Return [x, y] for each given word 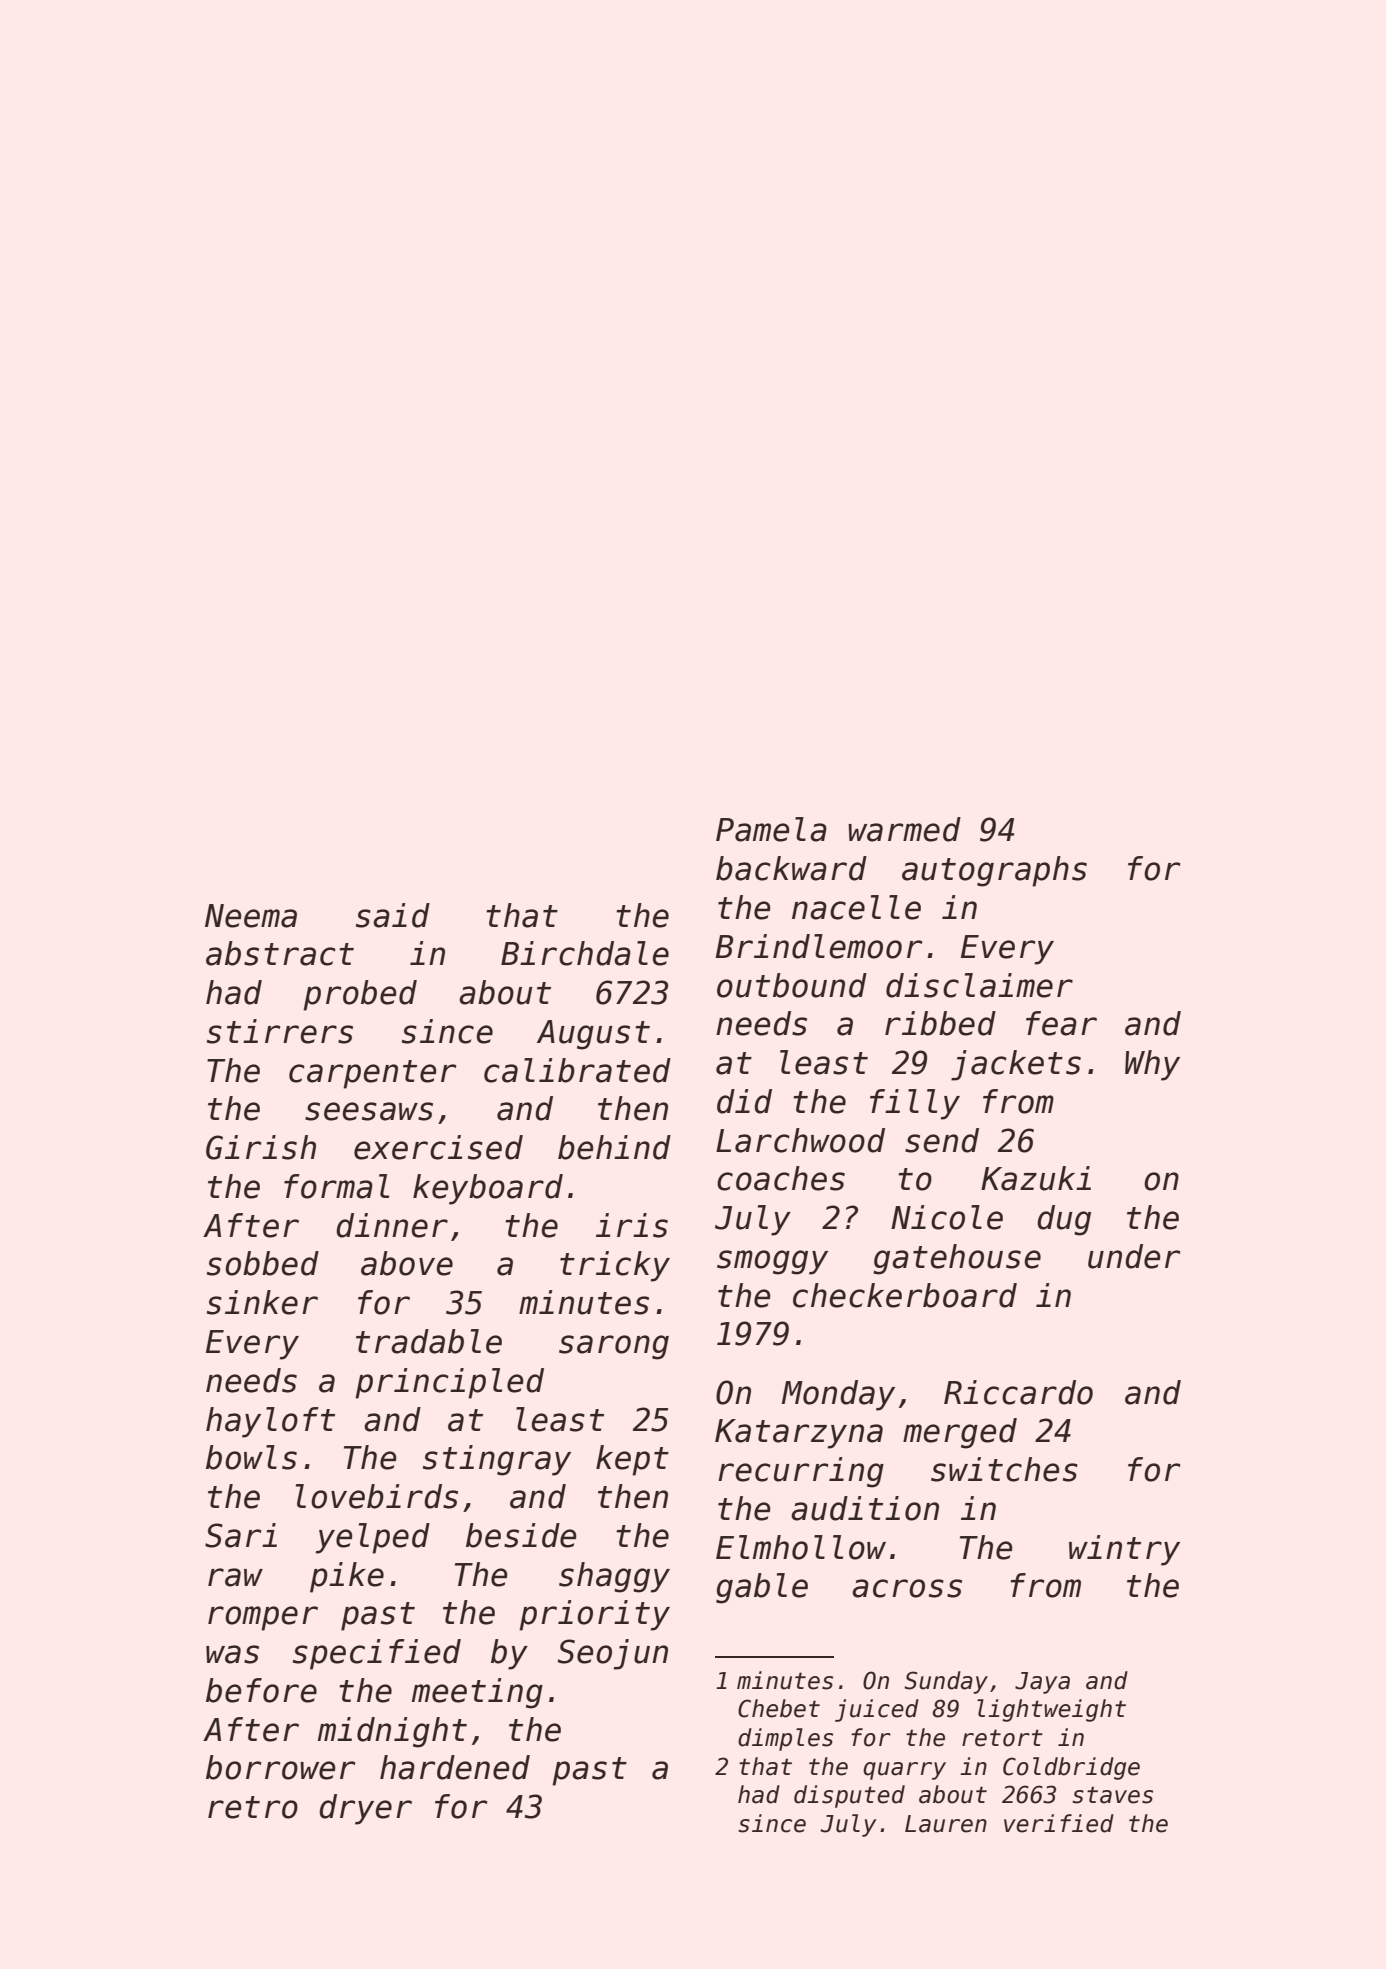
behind [614, 1147]
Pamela [771, 829]
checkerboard [905, 1295]
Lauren [946, 1824]
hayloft [270, 1422]
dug [1064, 1220]
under [1134, 1256]
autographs [994, 871]
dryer [365, 1809]
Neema [251, 916]
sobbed [263, 1263]
